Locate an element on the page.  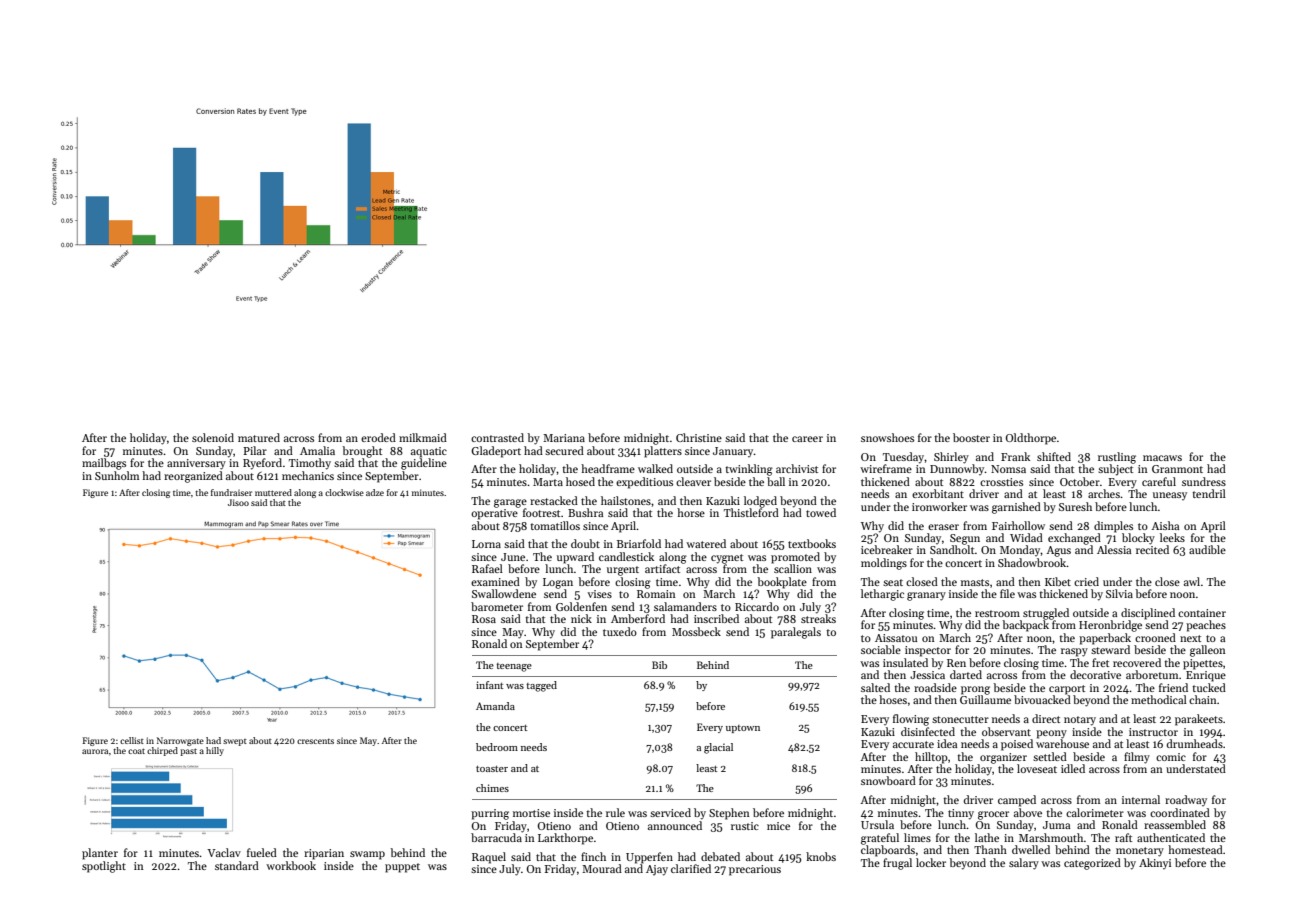
ball is located at coordinates (776, 481).
